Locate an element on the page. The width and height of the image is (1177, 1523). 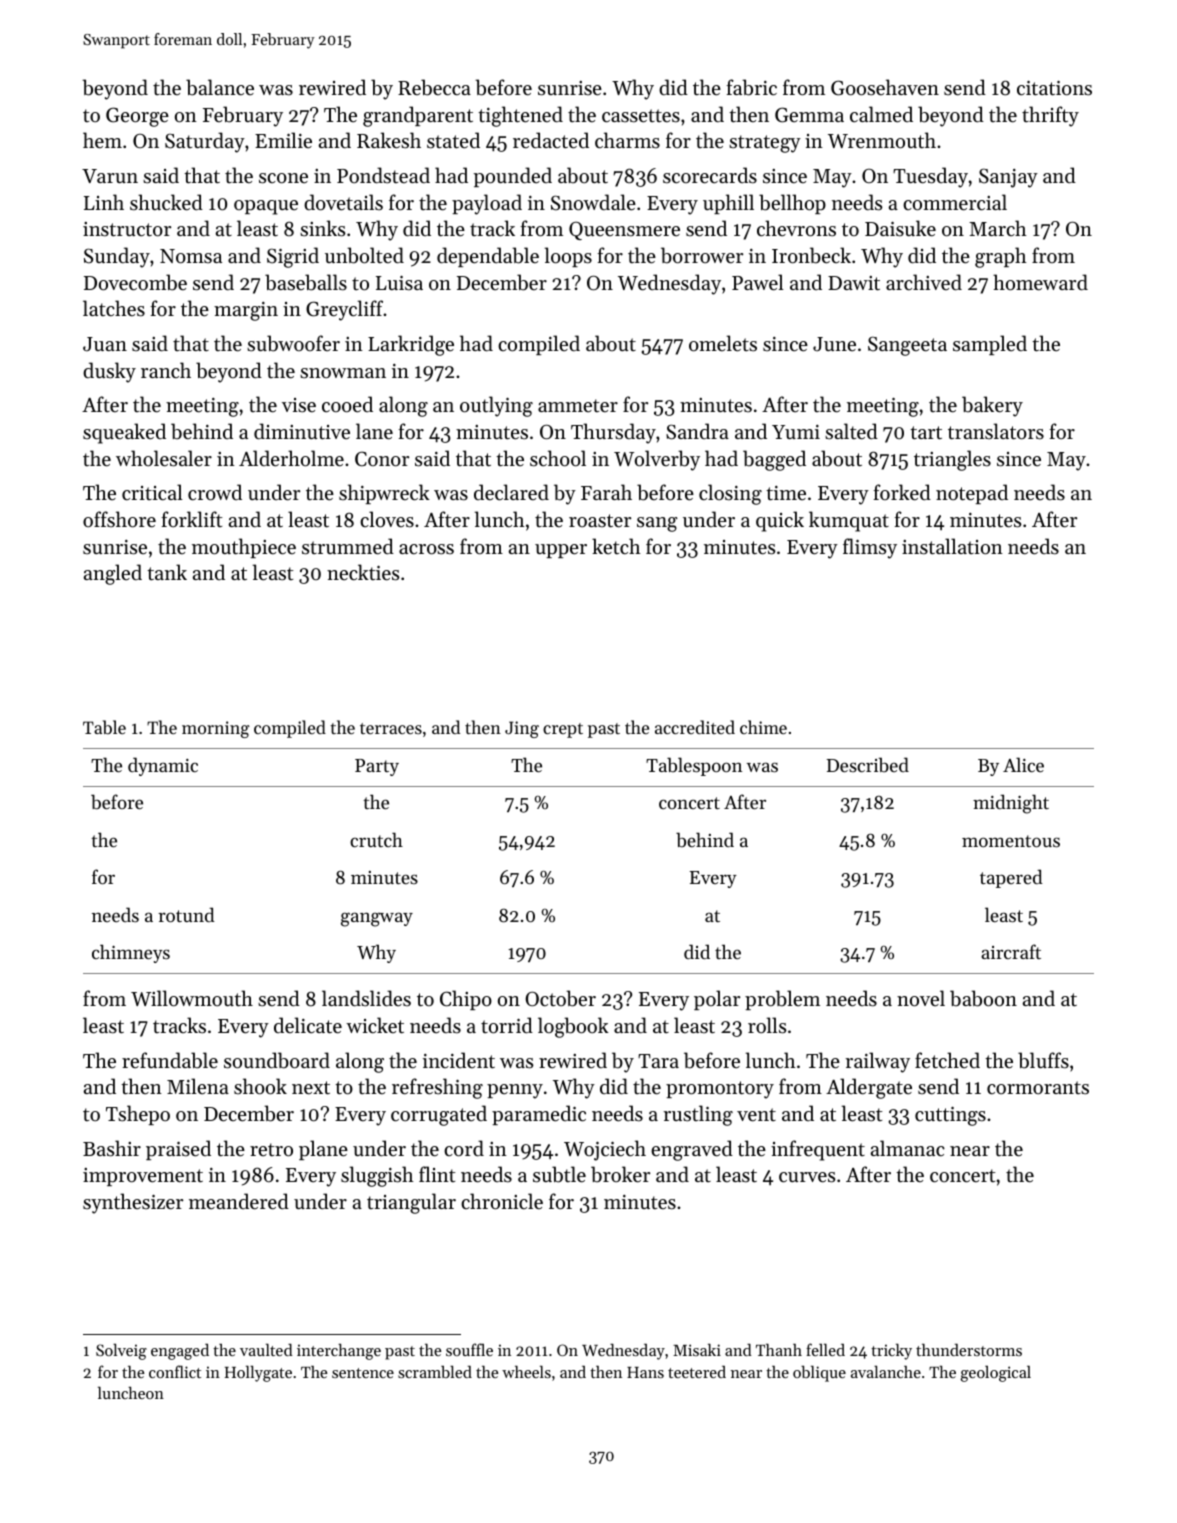
hem is located at coordinates (102, 140).
